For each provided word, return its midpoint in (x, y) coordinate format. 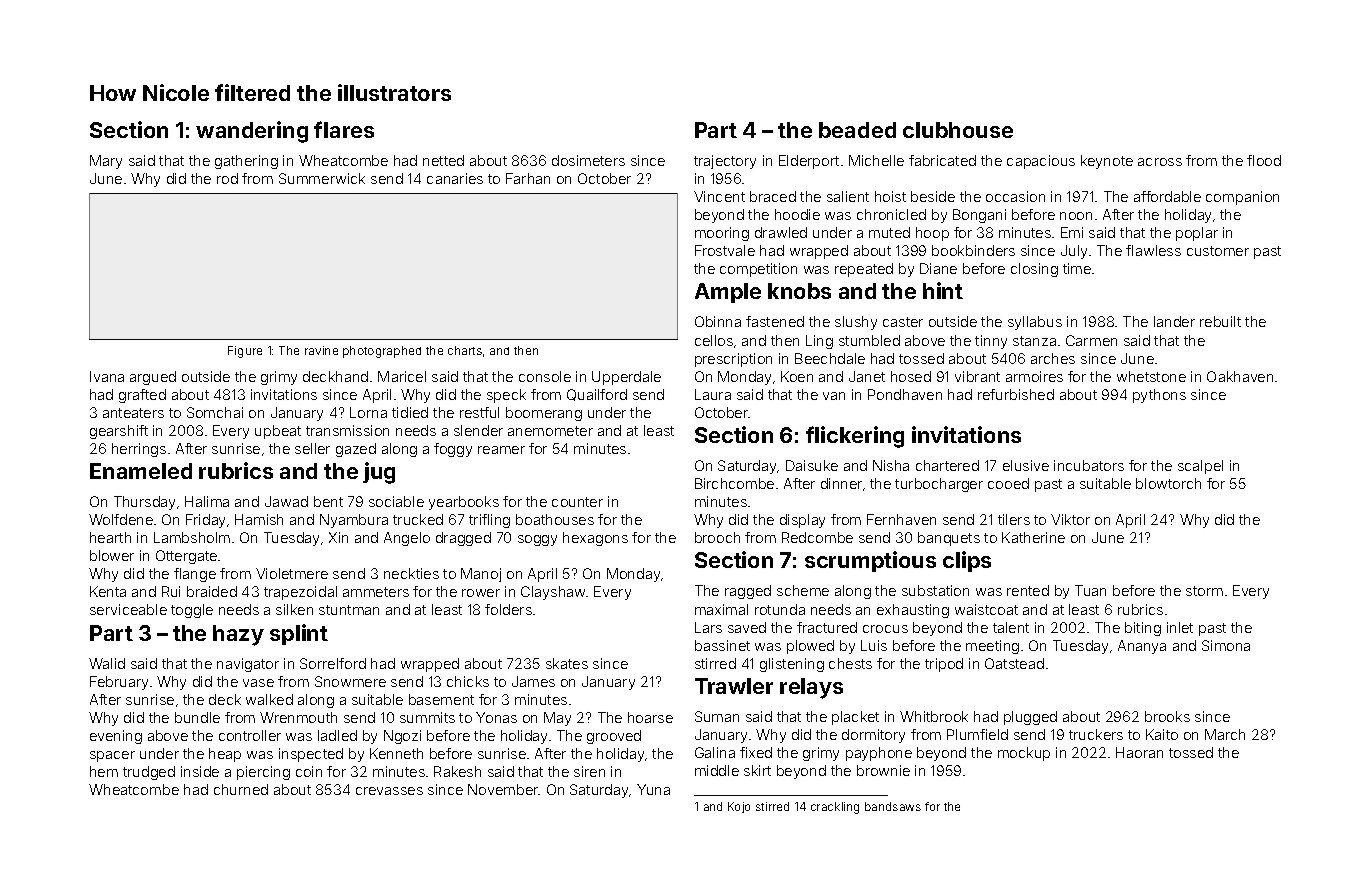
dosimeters (588, 160)
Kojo (739, 807)
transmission (347, 430)
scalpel (1200, 467)
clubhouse (958, 130)
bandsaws (893, 806)
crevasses (389, 791)
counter (577, 502)
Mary (106, 162)
